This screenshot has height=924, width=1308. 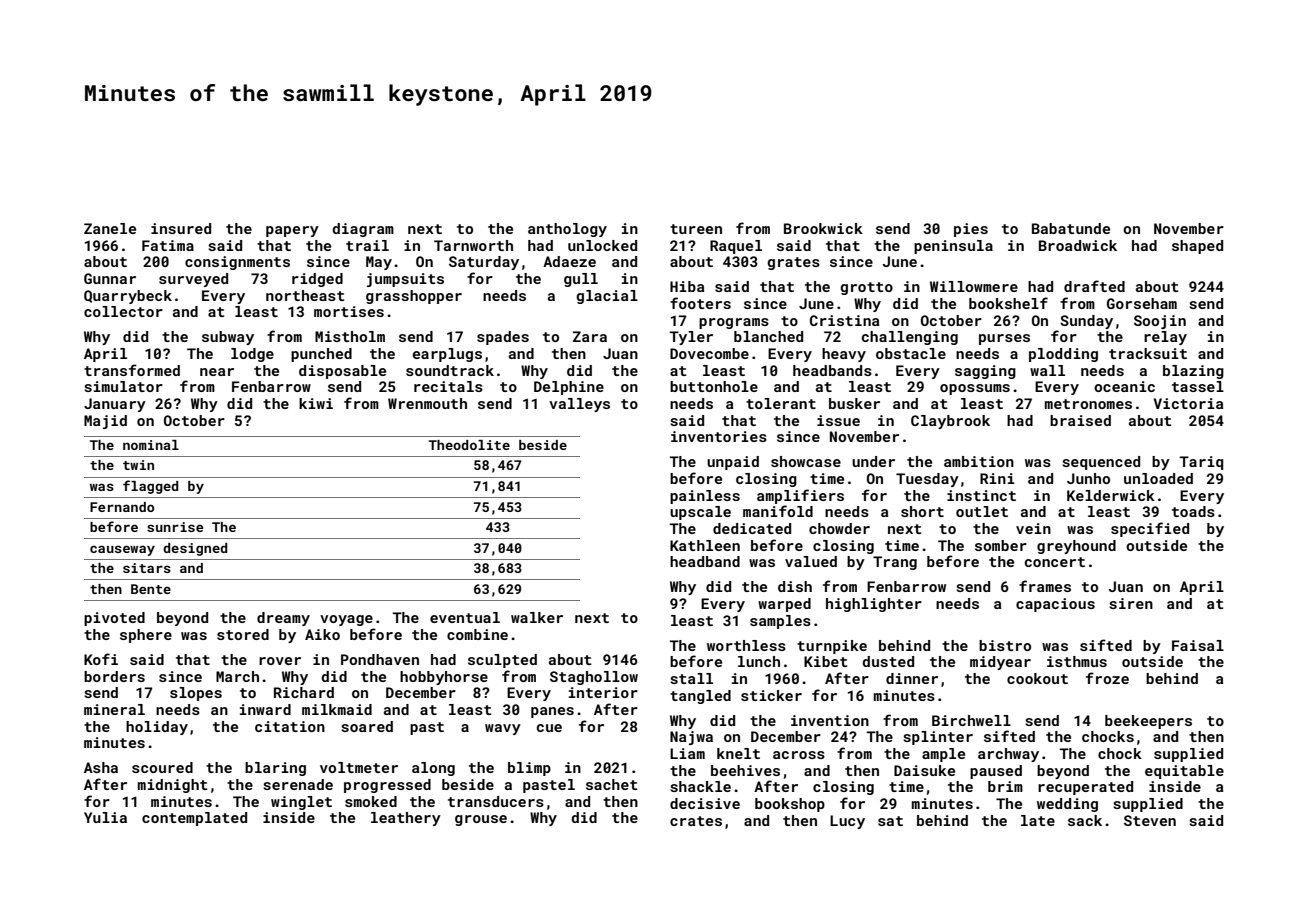 I want to click on flagged, so click(x=151, y=487).
